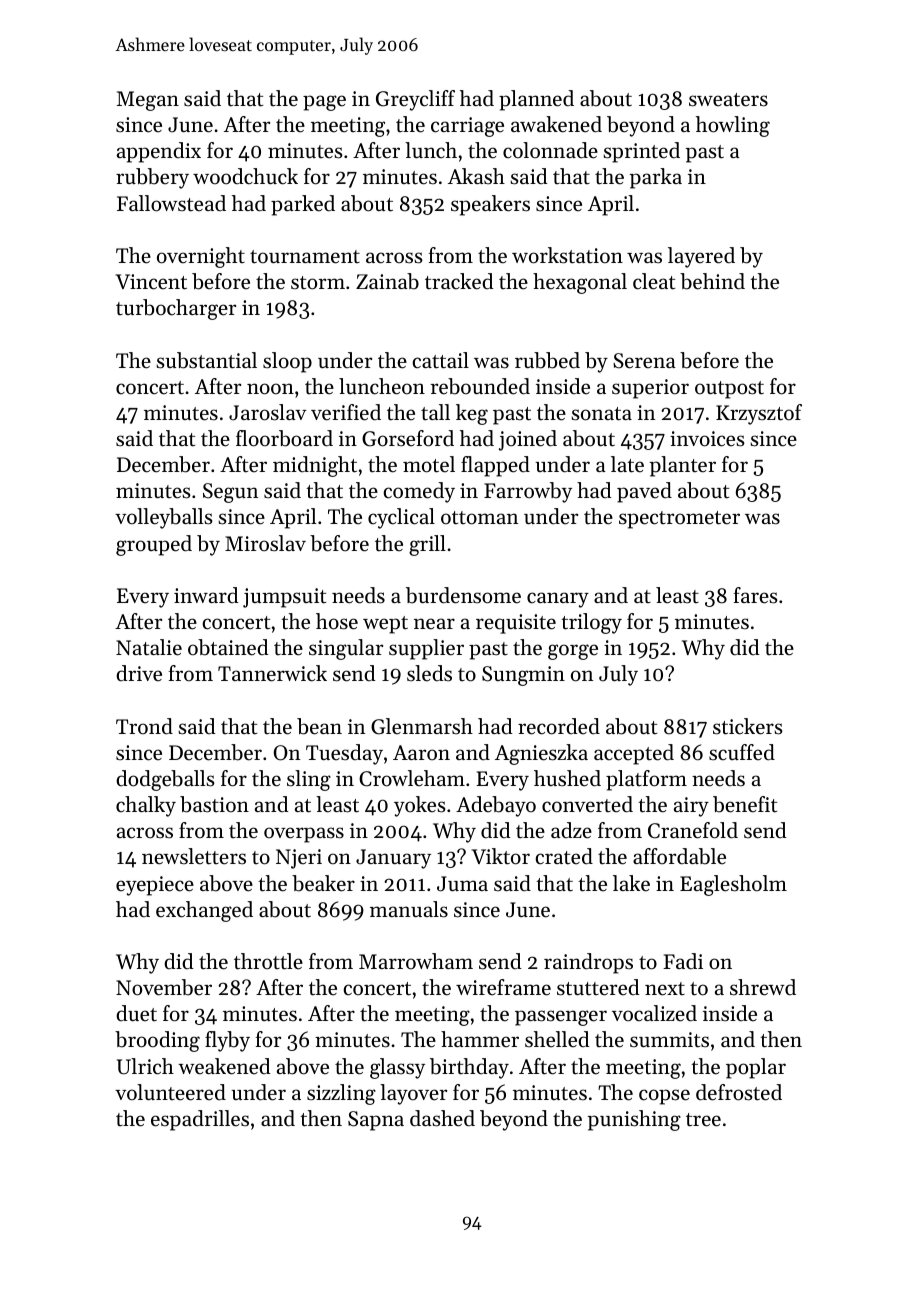 The image size is (924, 1311). Describe the element at coordinates (421, 752) in the page. I see `Aaron` at that location.
